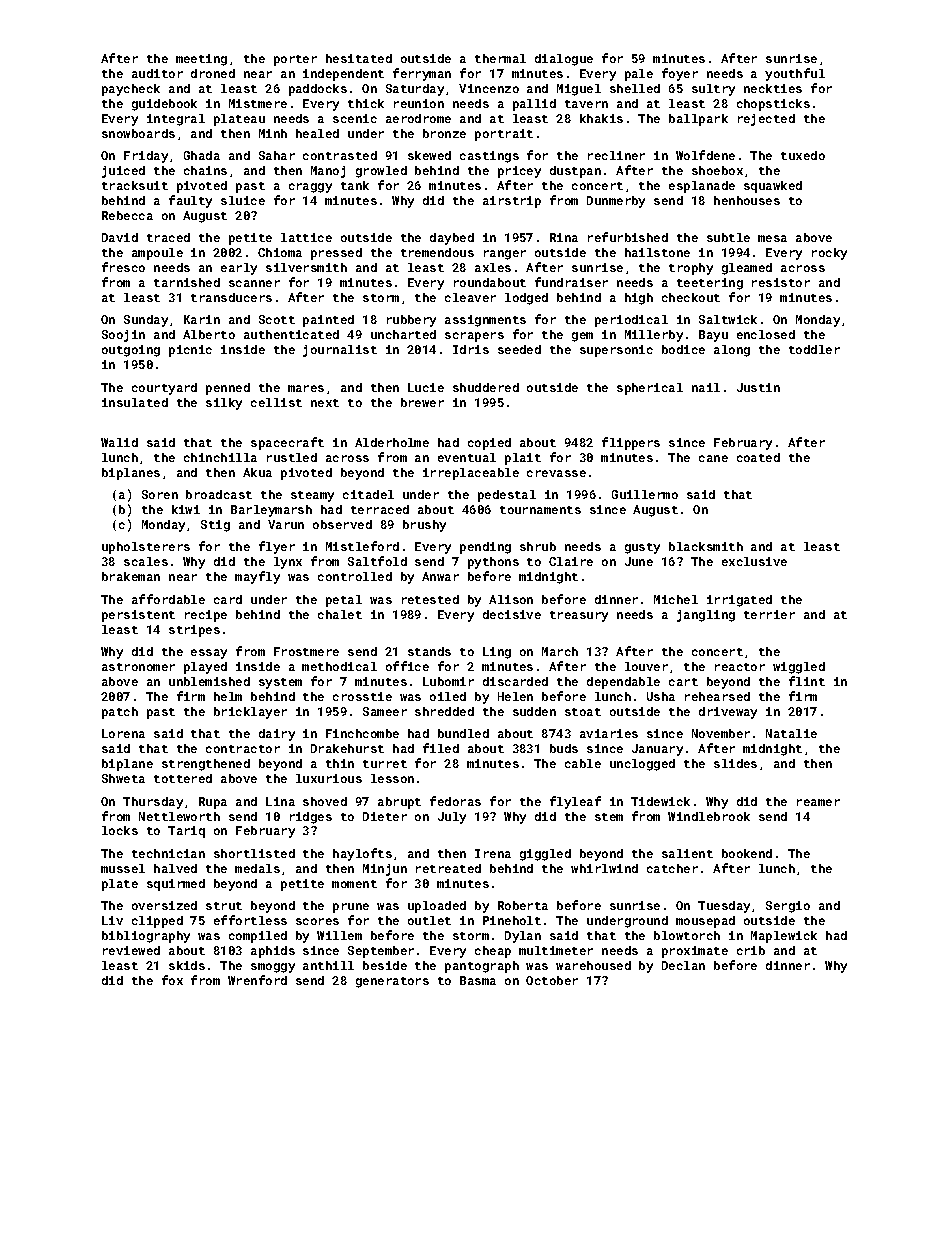  Describe the element at coordinates (205, 668) in the image. I see `played` at that location.
